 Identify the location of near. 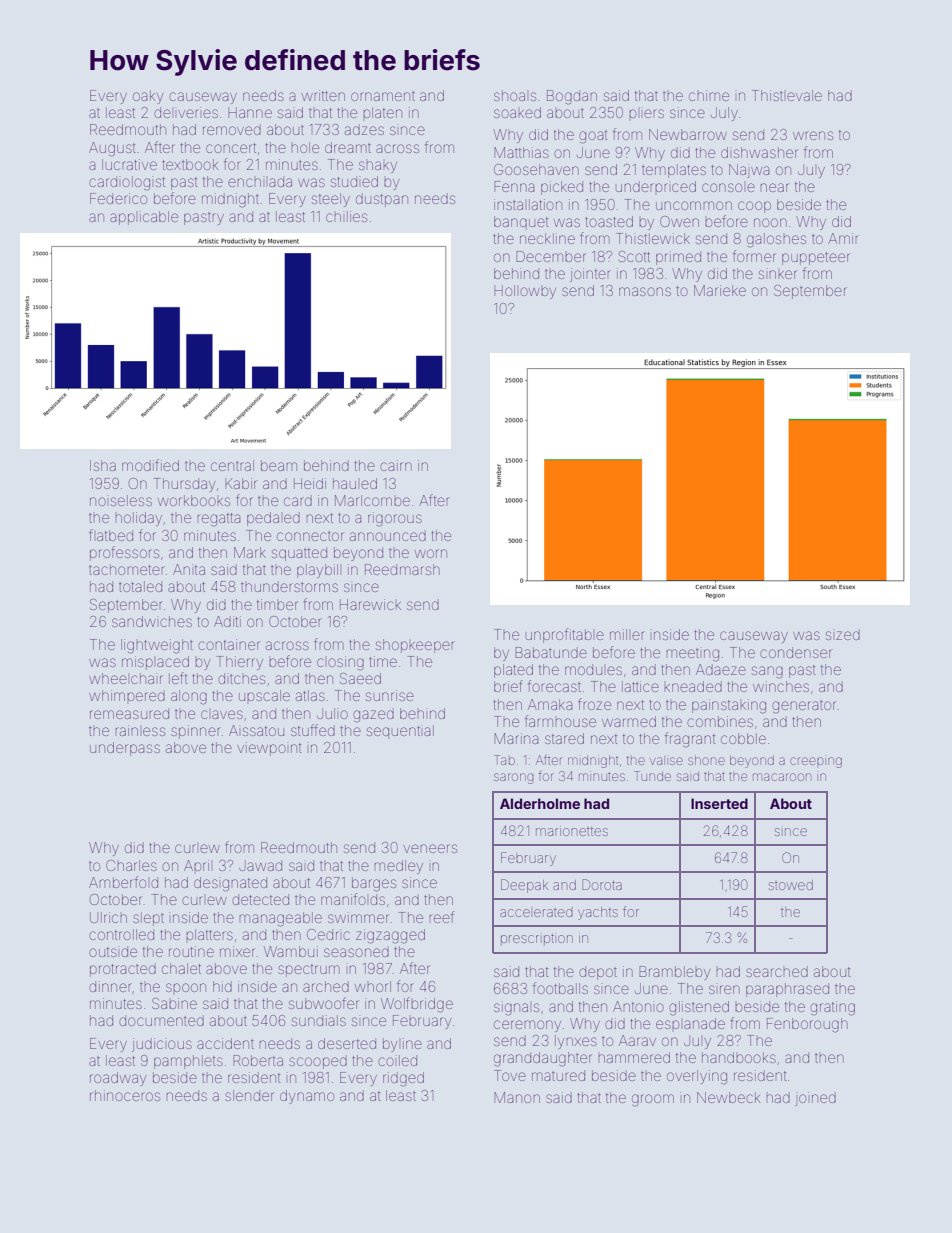
(774, 187).
